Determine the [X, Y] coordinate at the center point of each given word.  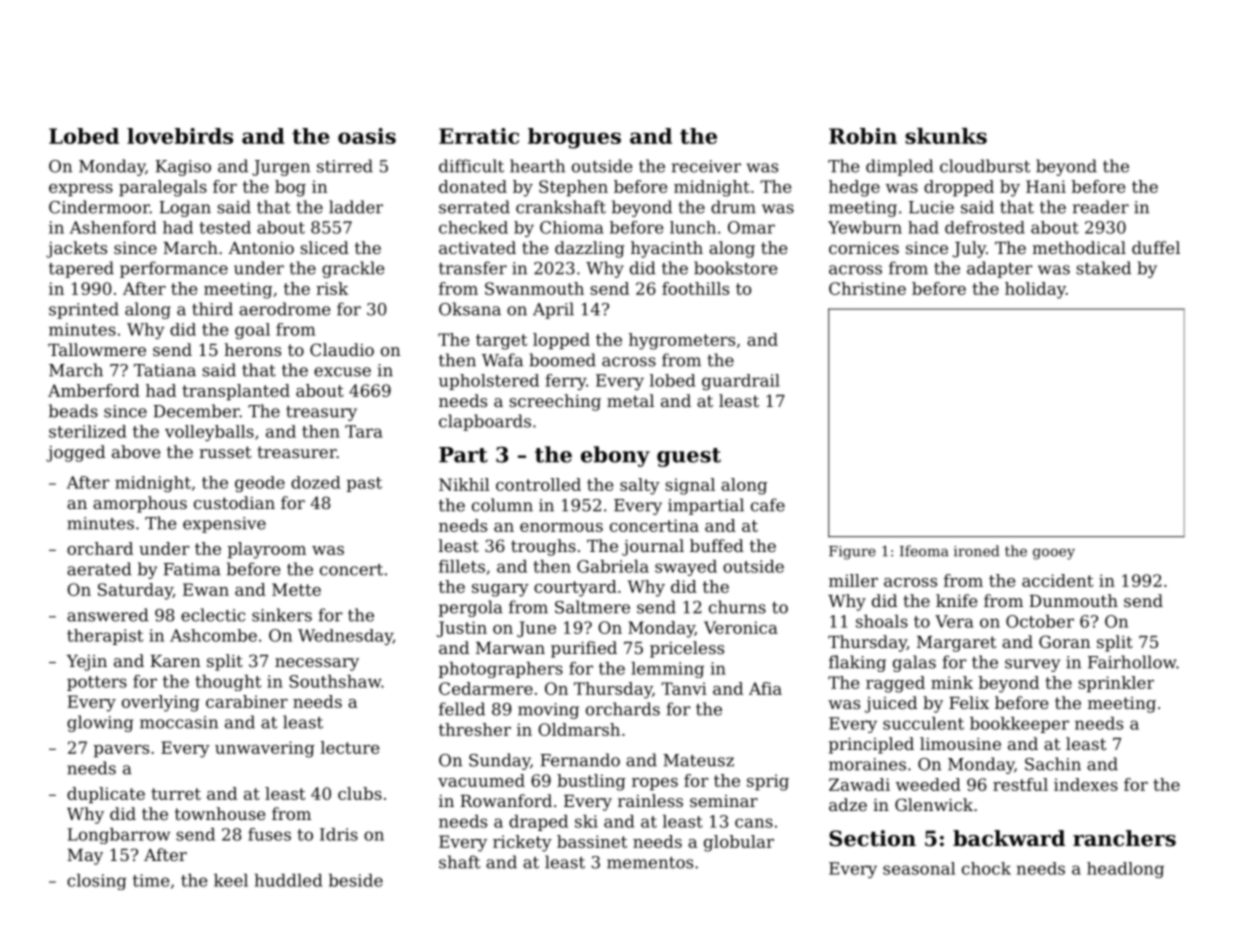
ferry [565, 382]
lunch [693, 227]
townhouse [220, 813]
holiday [1035, 290]
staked [1103, 268]
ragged [895, 684]
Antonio [261, 248]
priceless [687, 649]
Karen [175, 661]
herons [252, 349]
